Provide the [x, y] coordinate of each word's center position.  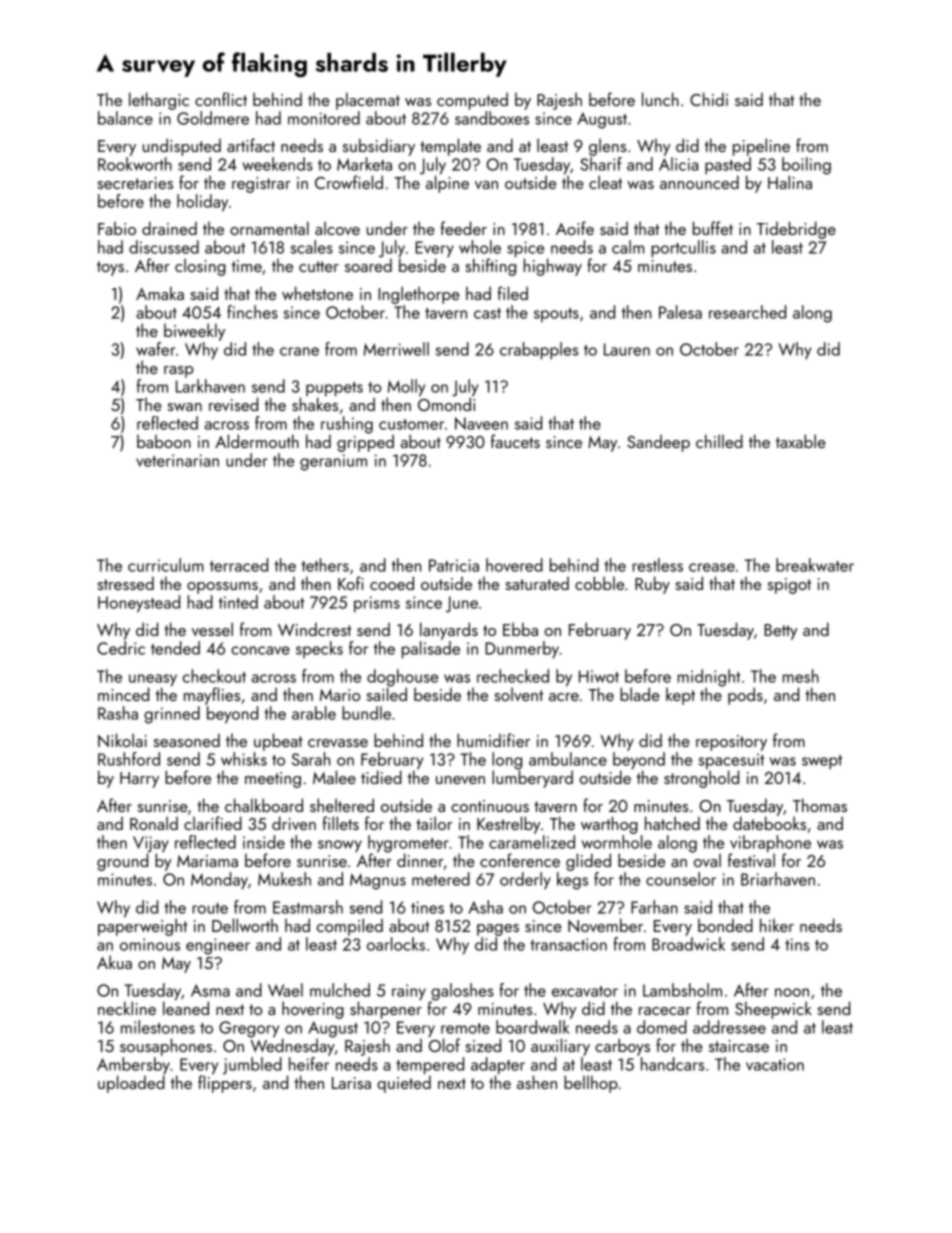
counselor [681, 879]
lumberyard [532, 779]
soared [368, 265]
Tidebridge [796, 230]
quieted [404, 1084]
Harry [139, 780]
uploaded [131, 1084]
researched [747, 312]
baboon [164, 441]
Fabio [117, 228]
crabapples [539, 351]
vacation [775, 1064]
